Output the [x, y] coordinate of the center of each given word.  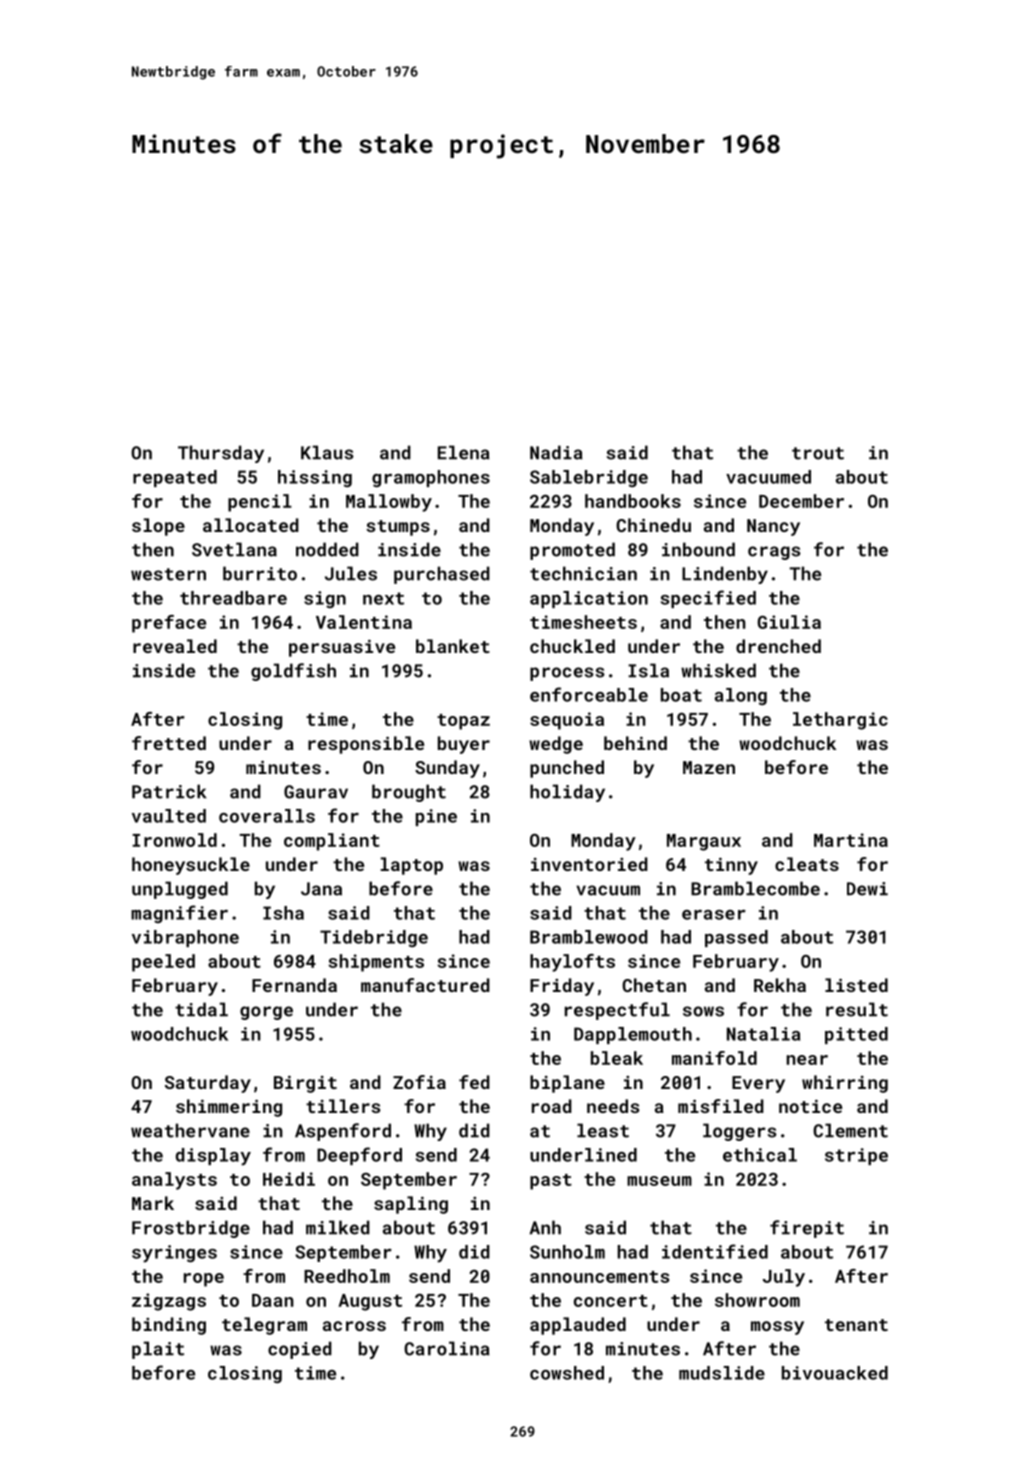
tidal [201, 1009]
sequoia [567, 721]
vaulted [169, 816]
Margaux [704, 842]
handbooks [633, 501]
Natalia [763, 1034]
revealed [175, 646]
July [784, 1278]
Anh [545, 1227]
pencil [260, 503]
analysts [174, 1181]
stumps [398, 528]
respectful [617, 1011]
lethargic [840, 721]
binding [169, 1326]
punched [567, 769]
